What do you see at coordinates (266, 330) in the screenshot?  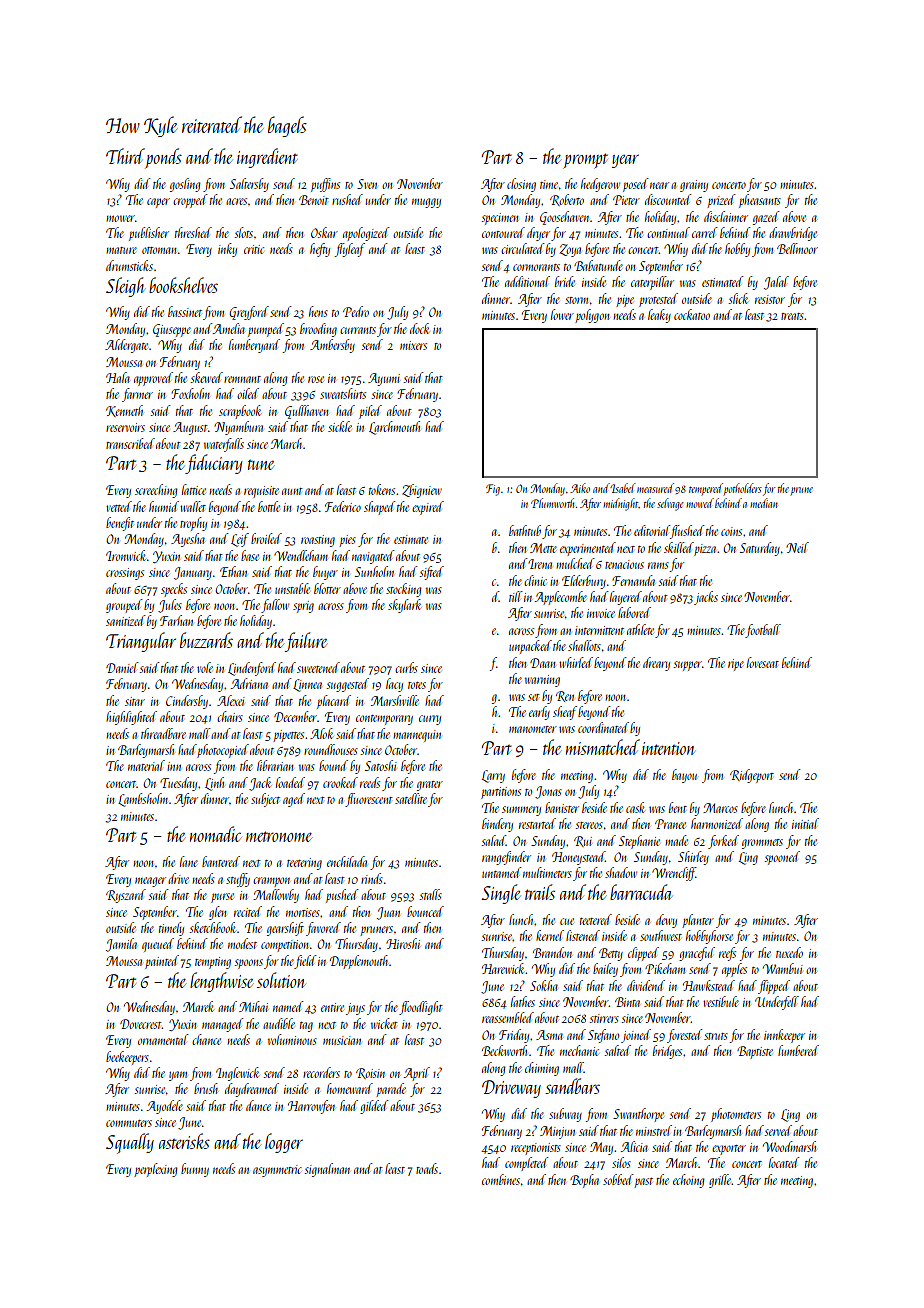 I see `pumped` at bounding box center [266, 330].
